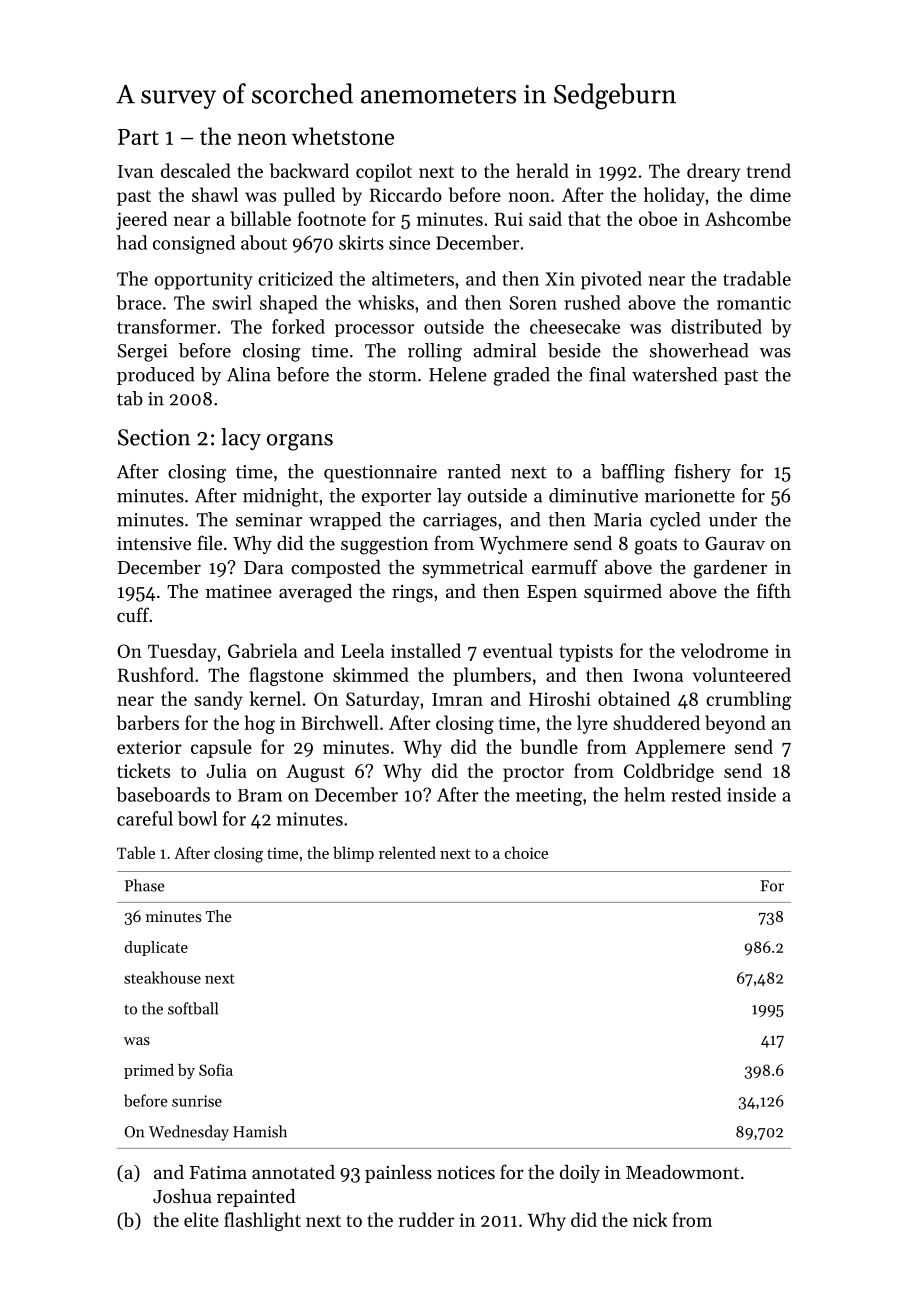 This screenshot has width=908, height=1316. I want to click on Section, so click(154, 437).
